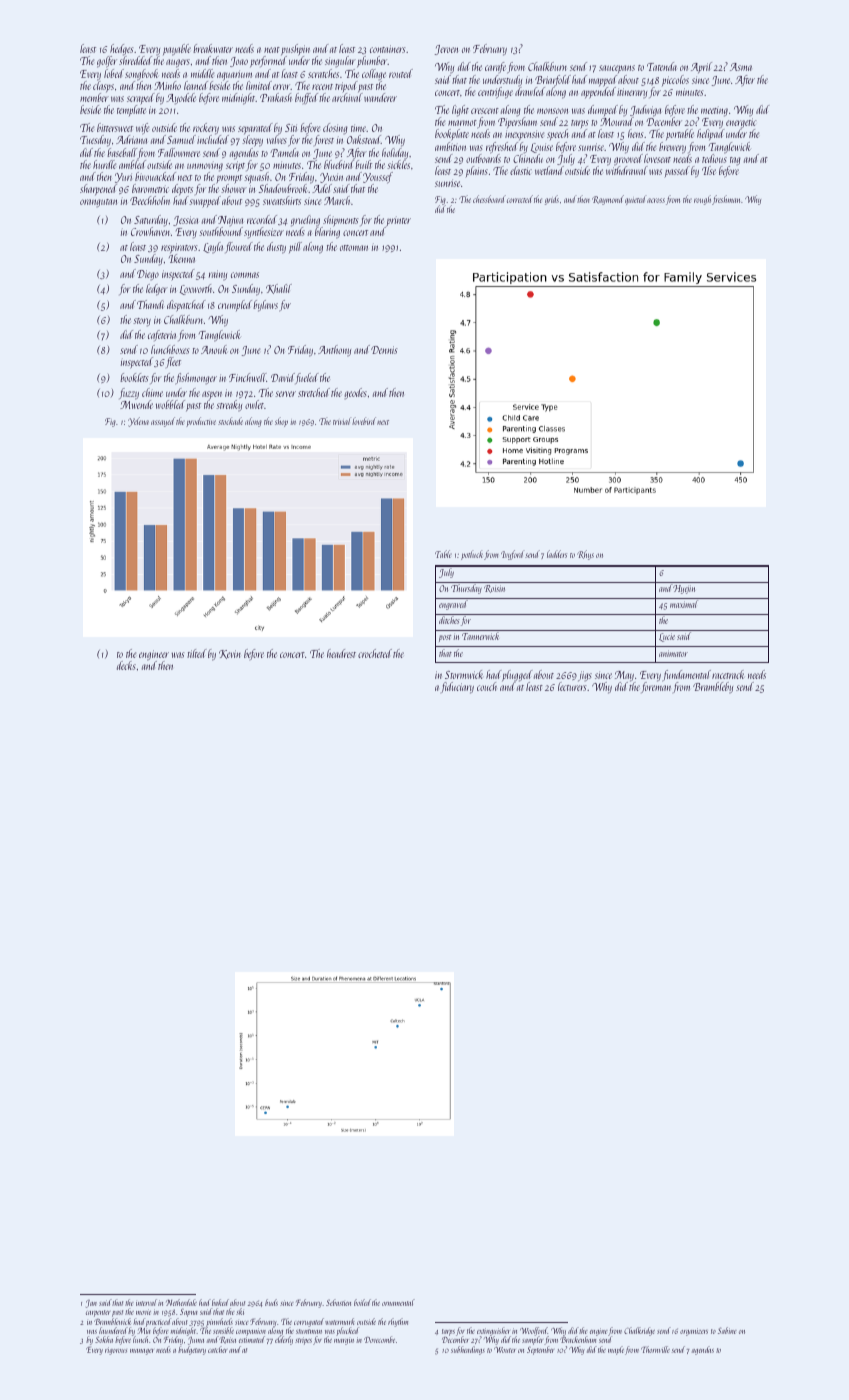 The width and height of the document is (849, 1400). Describe the element at coordinates (121, 50) in the document. I see `hedges` at that location.
